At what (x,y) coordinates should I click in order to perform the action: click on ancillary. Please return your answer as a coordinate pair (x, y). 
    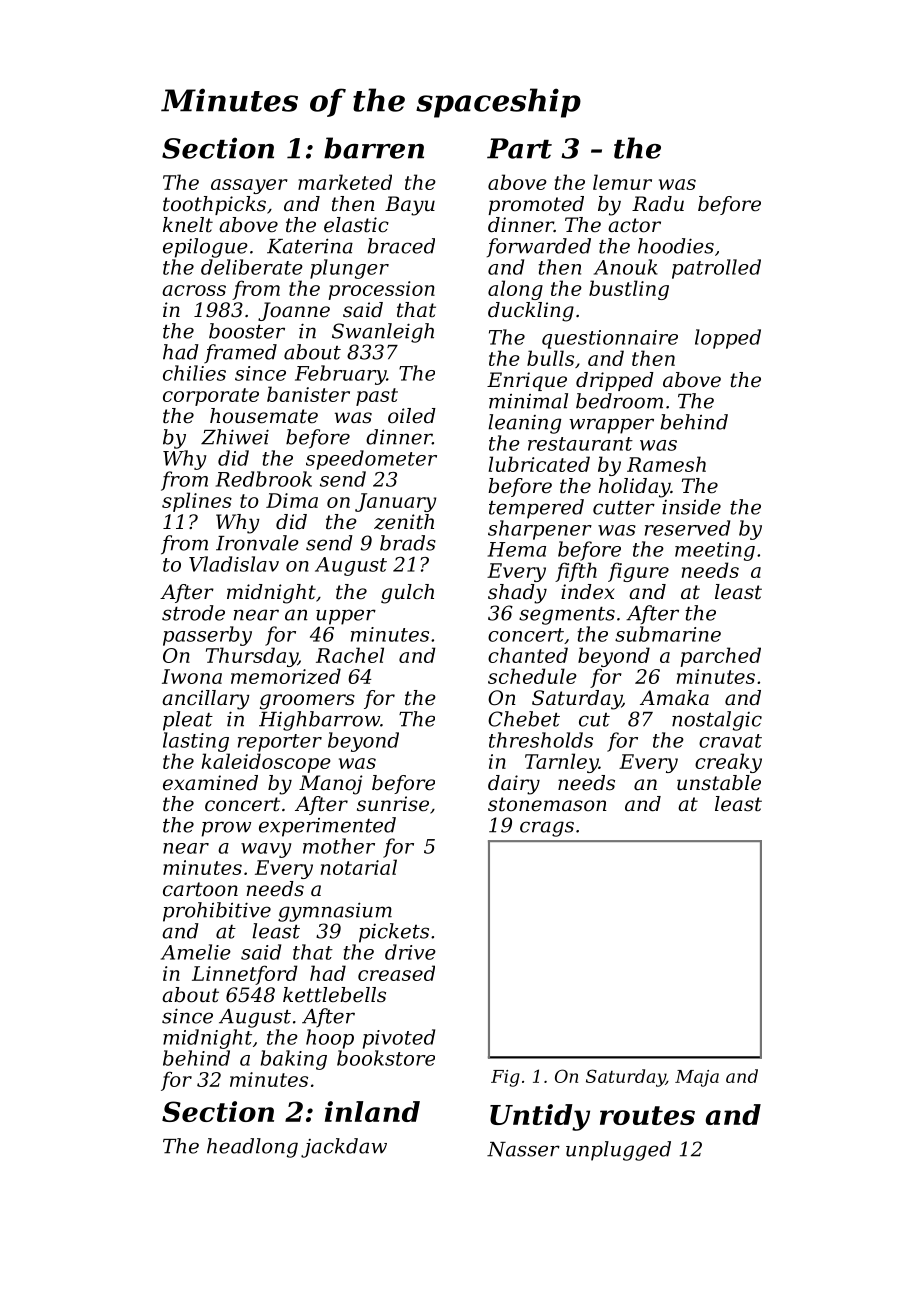
    Looking at the image, I should click on (206, 700).
